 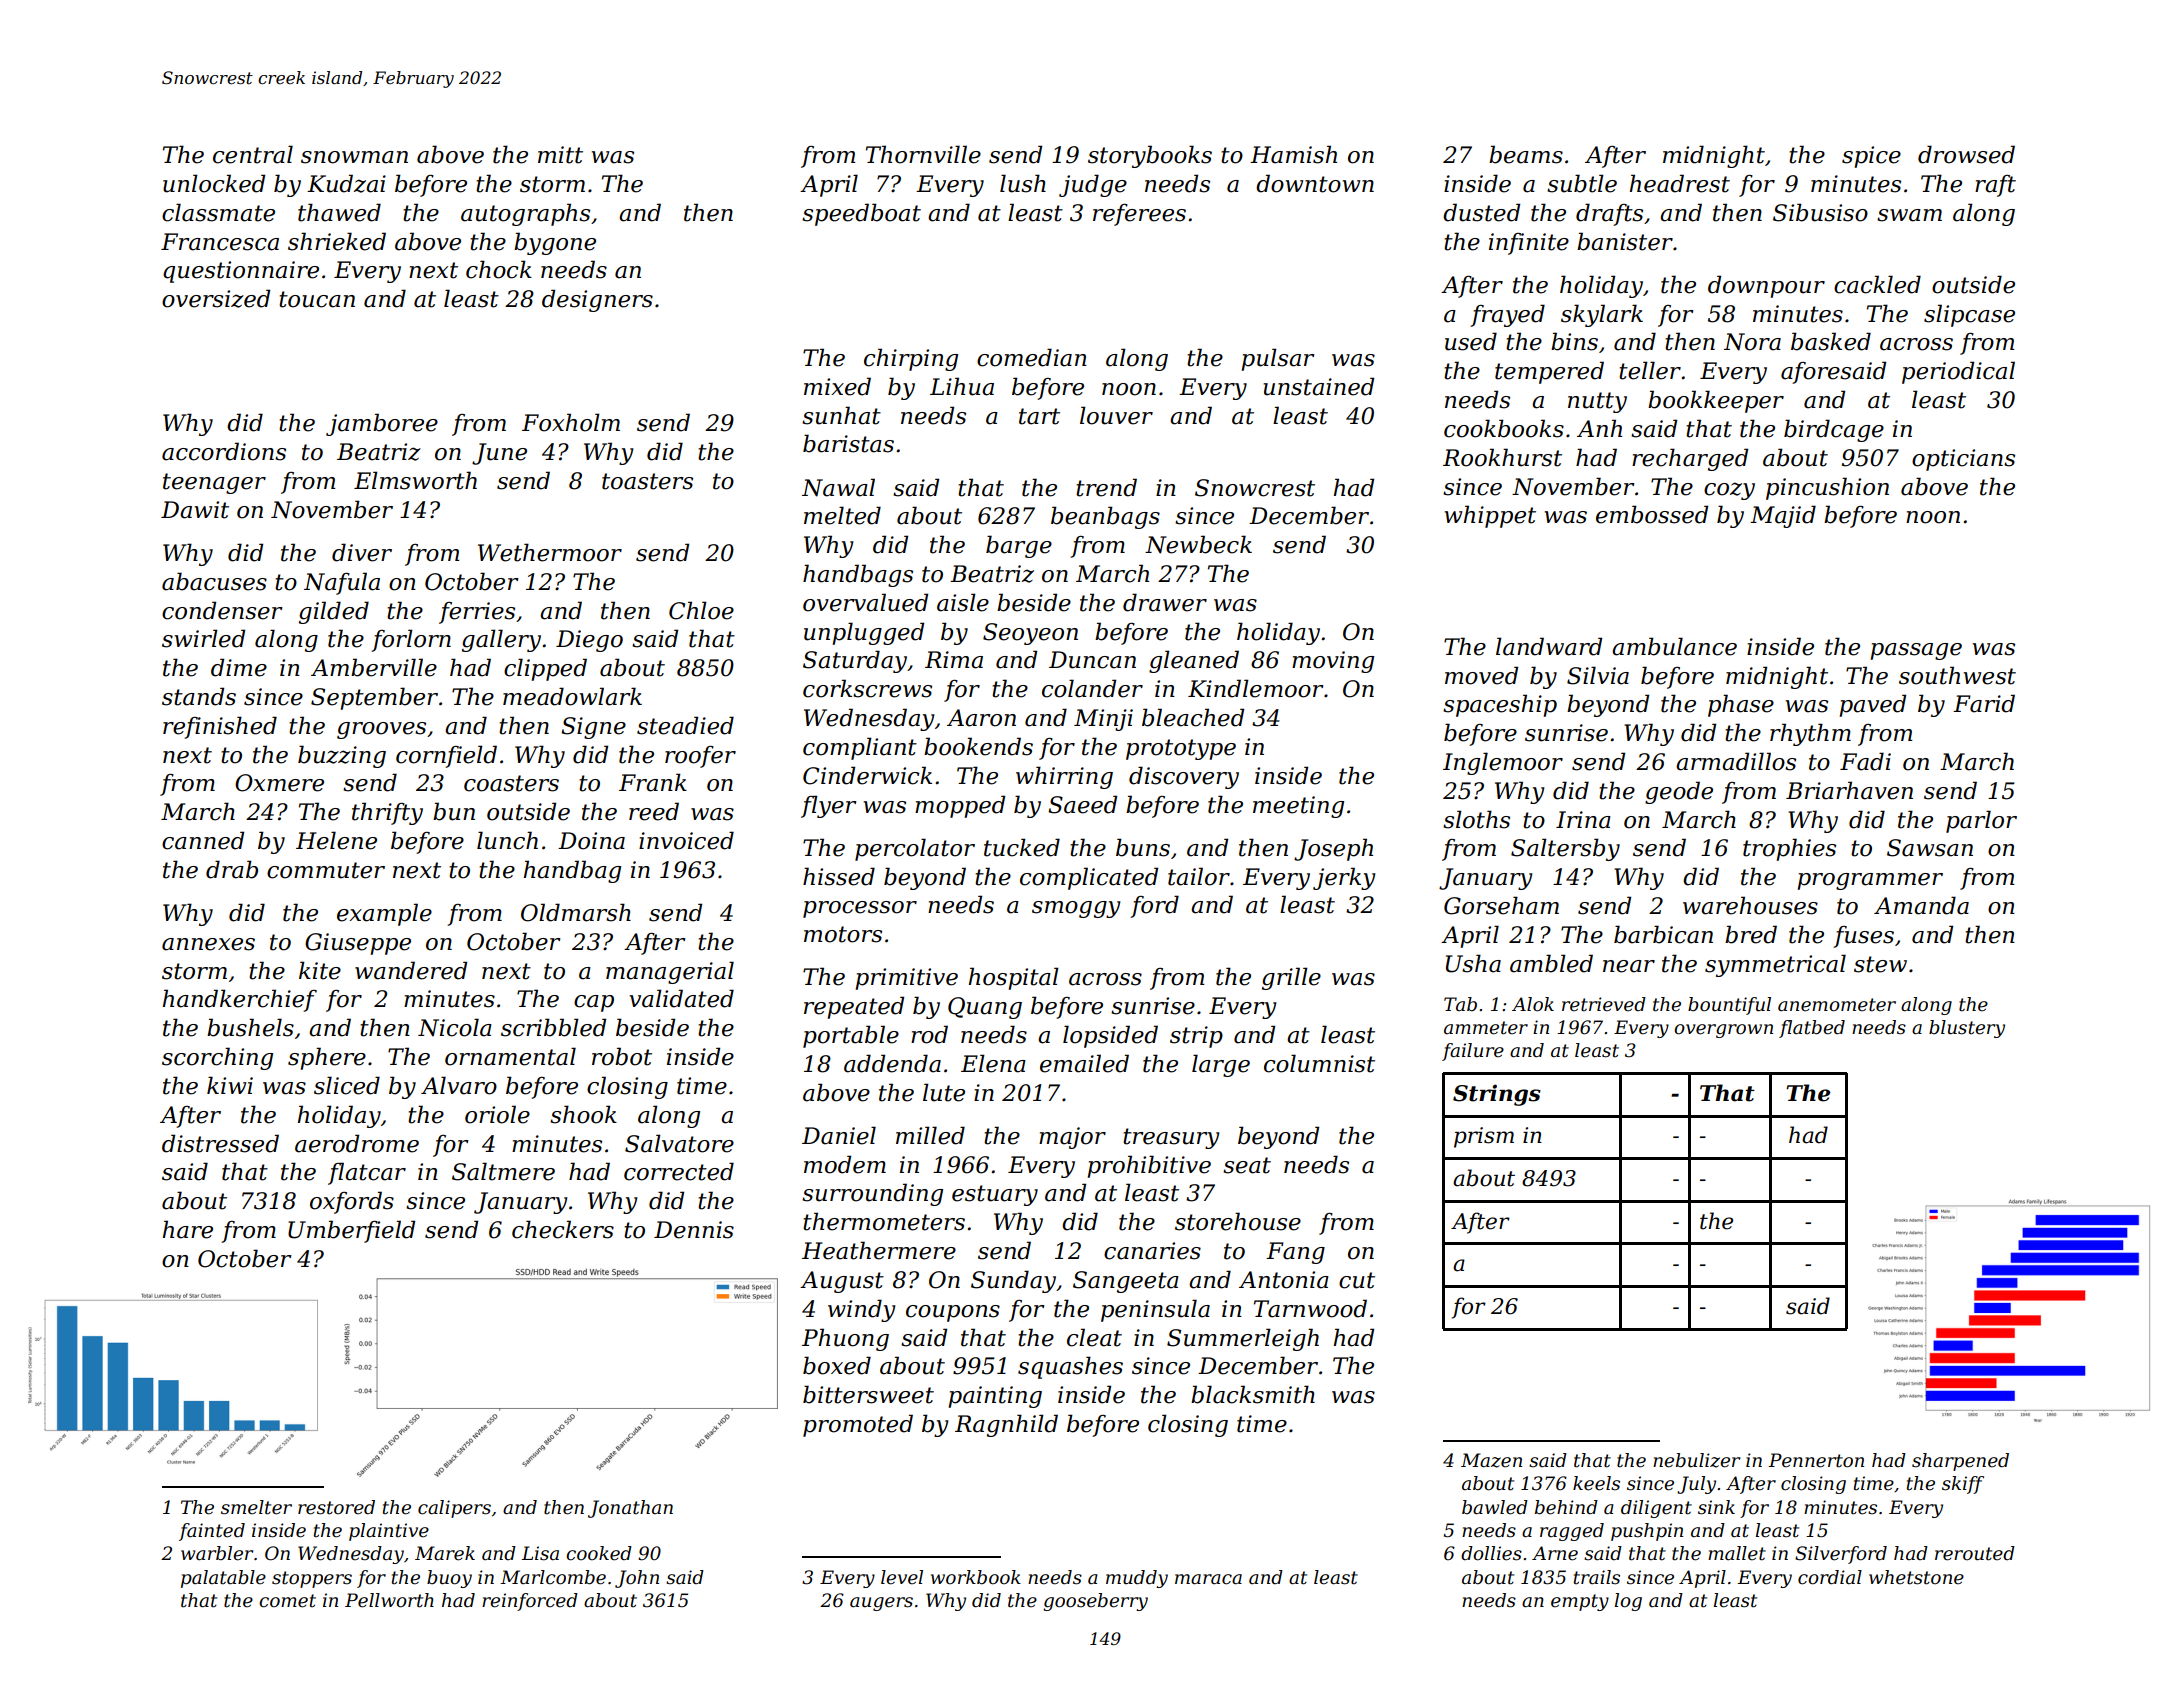 What do you see at coordinates (1150, 156) in the image?
I see `storybooks` at bounding box center [1150, 156].
